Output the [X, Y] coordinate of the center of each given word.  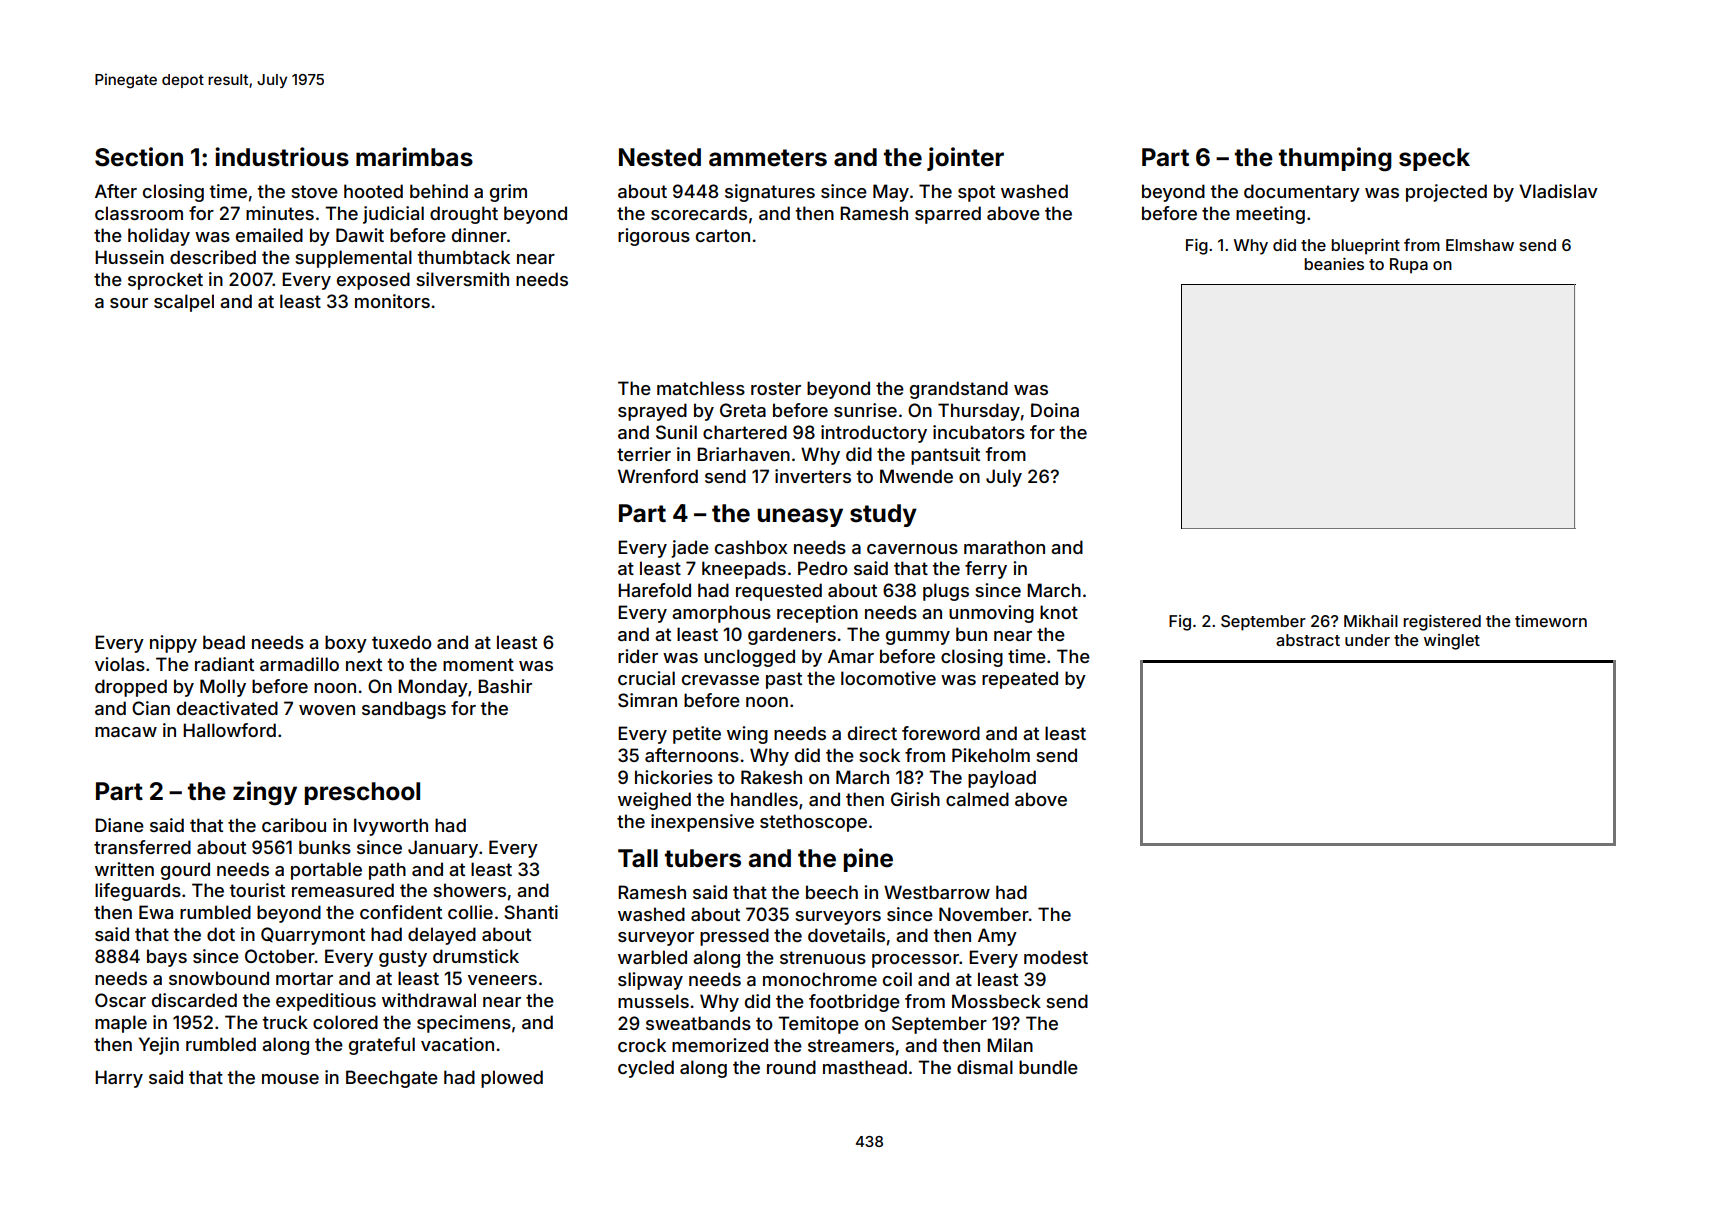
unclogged [749, 658]
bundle [1048, 1067]
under [1367, 640]
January [443, 849]
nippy [173, 644]
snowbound [219, 978]
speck [1434, 159]
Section [139, 157]
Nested [660, 157]
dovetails [846, 935]
